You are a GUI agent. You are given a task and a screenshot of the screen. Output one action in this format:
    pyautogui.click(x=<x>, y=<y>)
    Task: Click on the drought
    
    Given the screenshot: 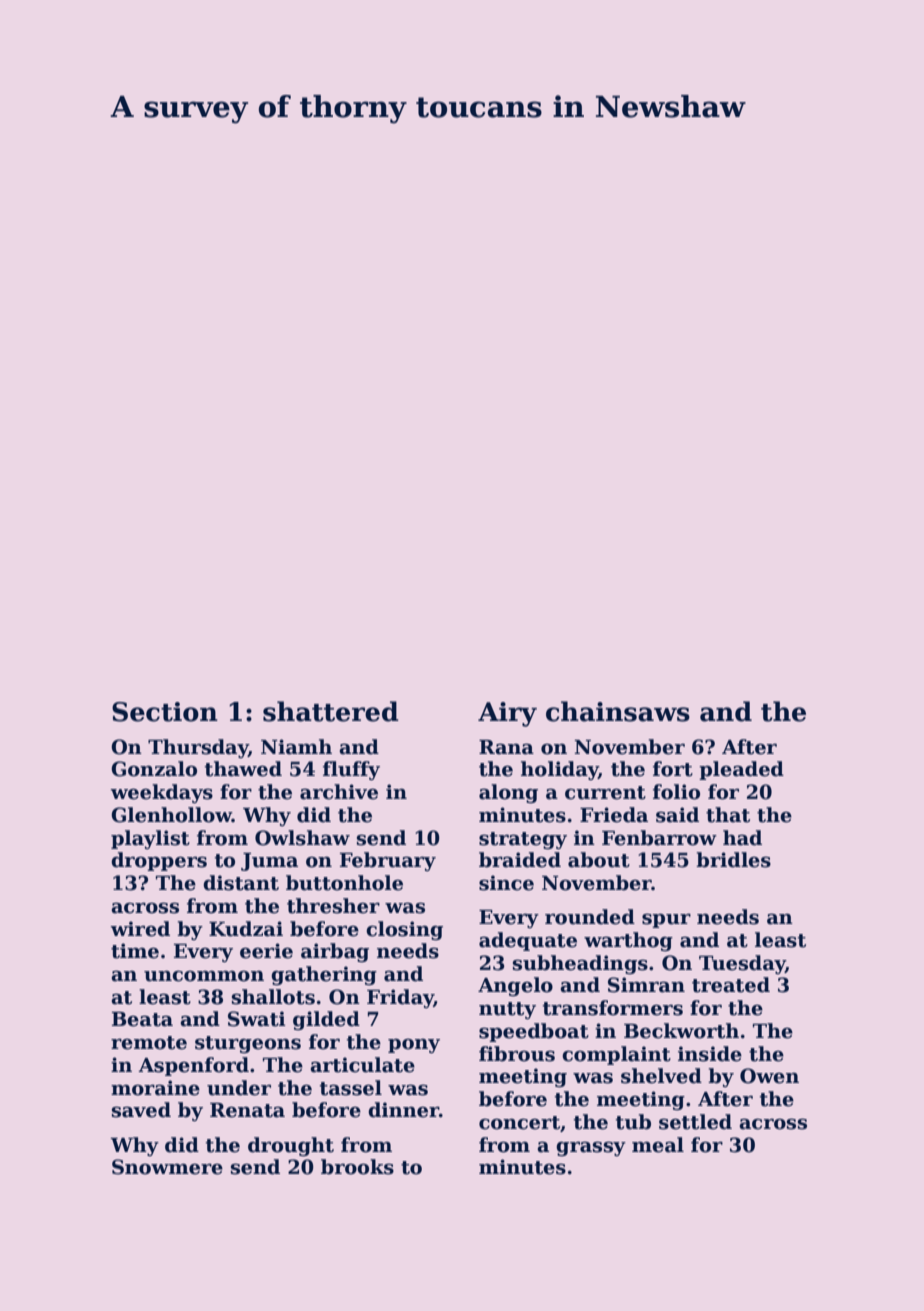 What is the action you would take?
    pyautogui.click(x=291, y=1146)
